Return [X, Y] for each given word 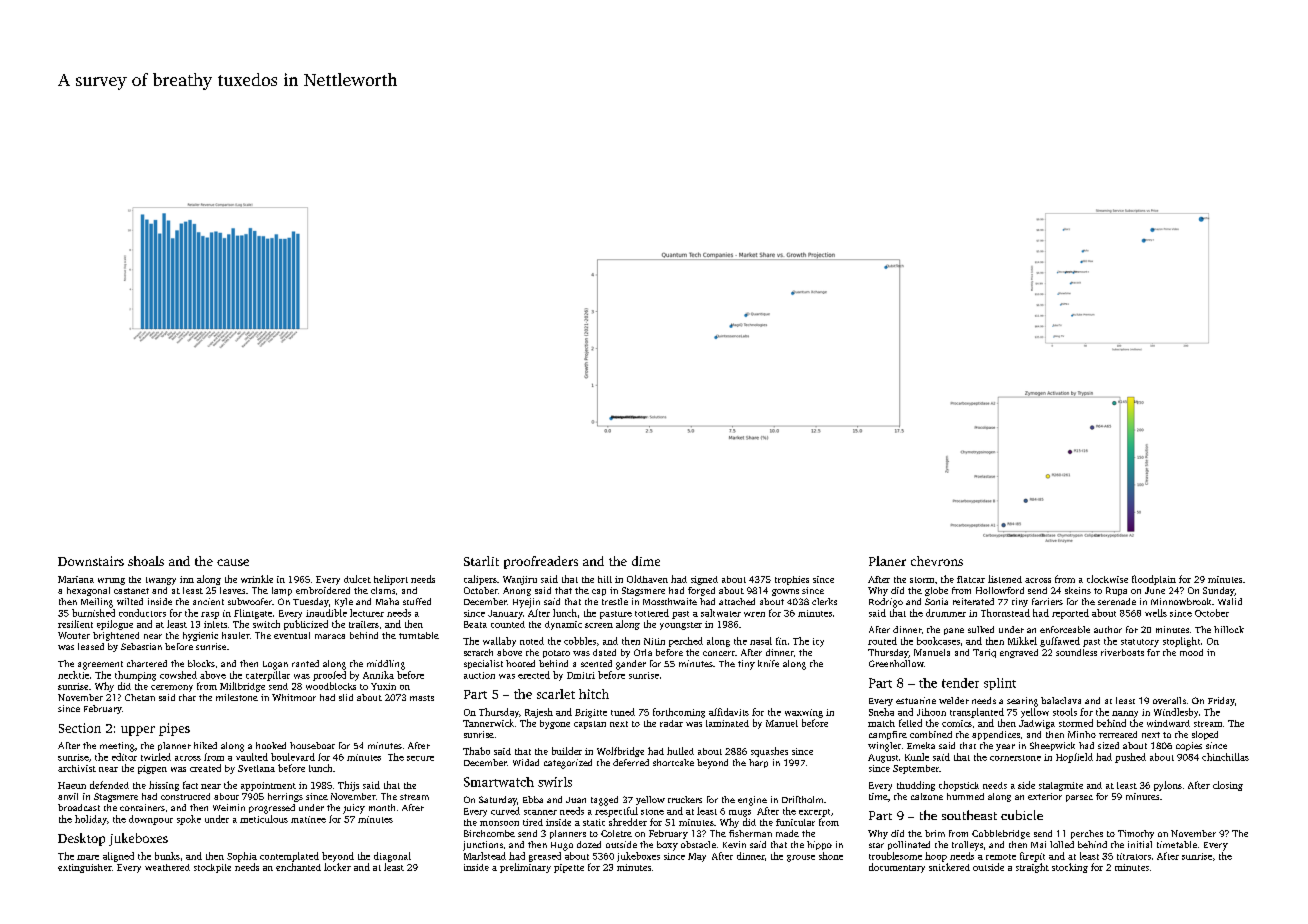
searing [1022, 702]
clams [383, 590]
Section [80, 728]
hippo [819, 845]
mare [88, 857]
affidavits [729, 712]
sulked [981, 629]
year [1005, 747]
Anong [517, 591]
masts [422, 698]
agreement [100, 665]
